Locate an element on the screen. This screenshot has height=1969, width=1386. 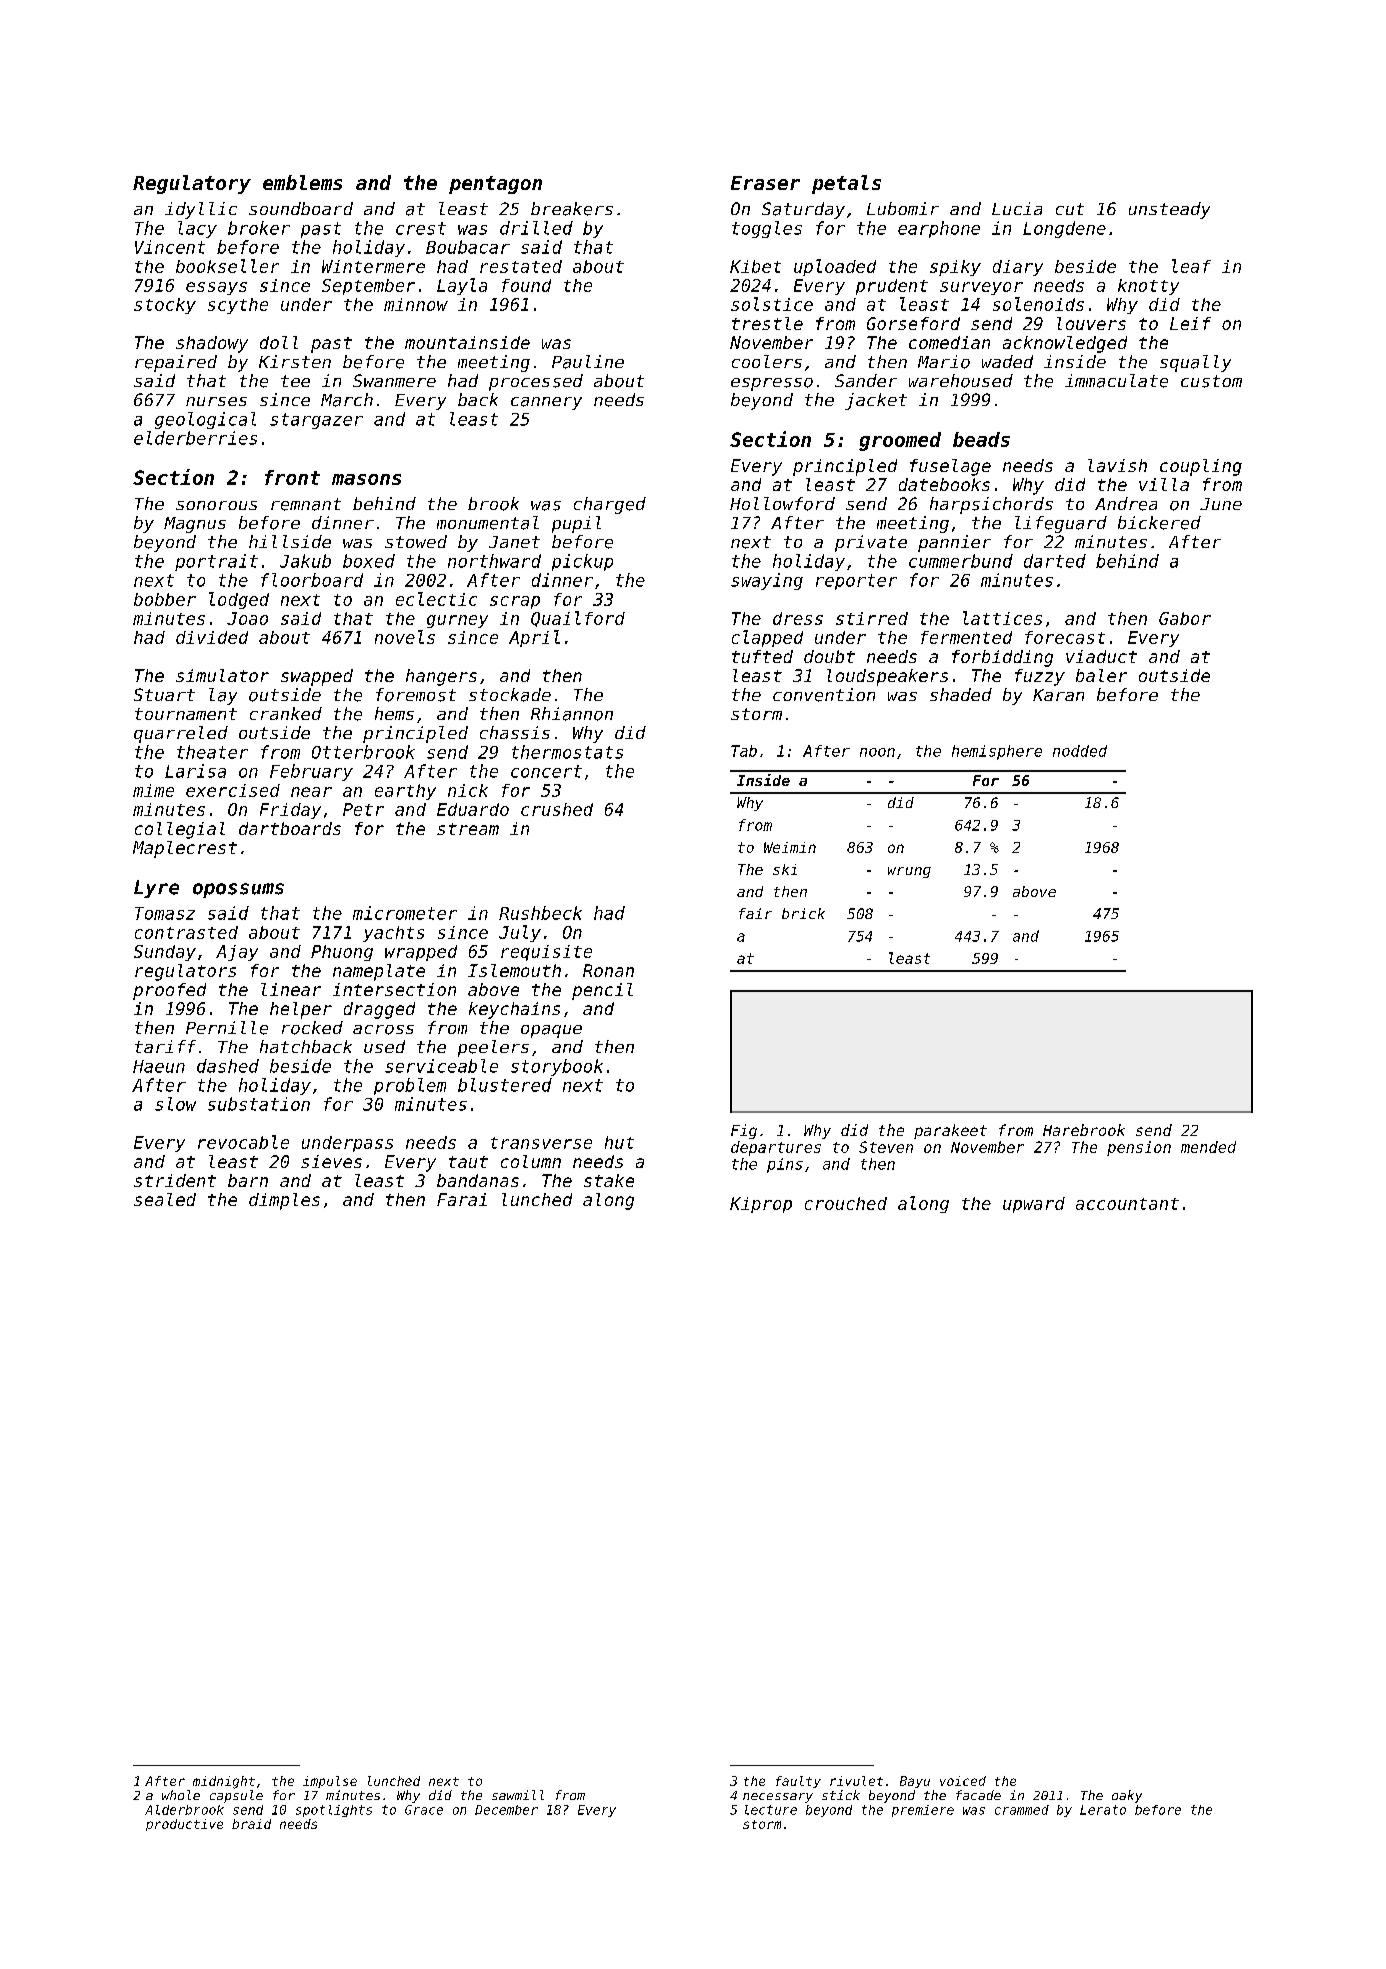
impulse is located at coordinates (330, 1782).
